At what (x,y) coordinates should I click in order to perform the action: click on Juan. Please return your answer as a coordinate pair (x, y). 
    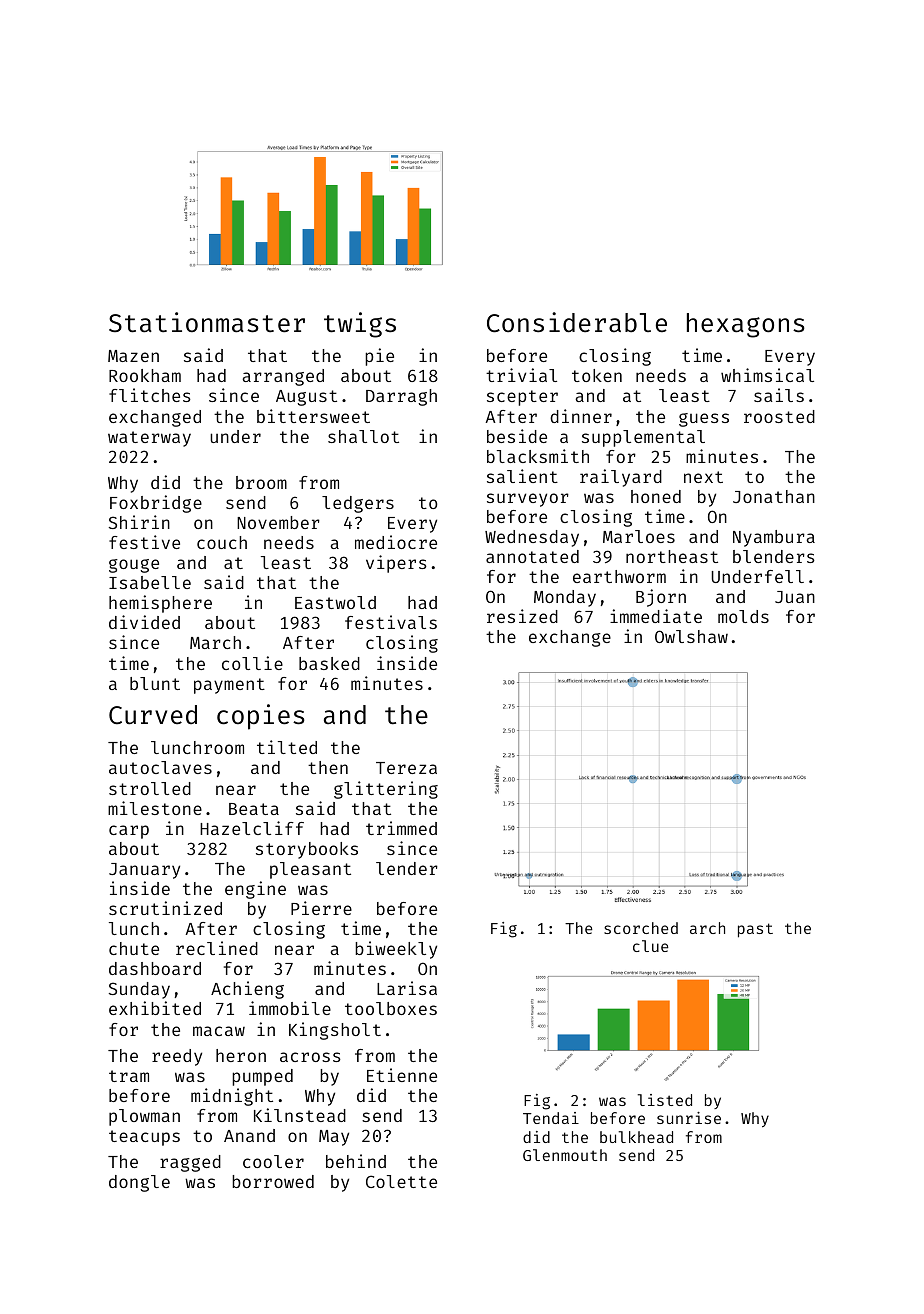
    Looking at the image, I should click on (795, 597).
